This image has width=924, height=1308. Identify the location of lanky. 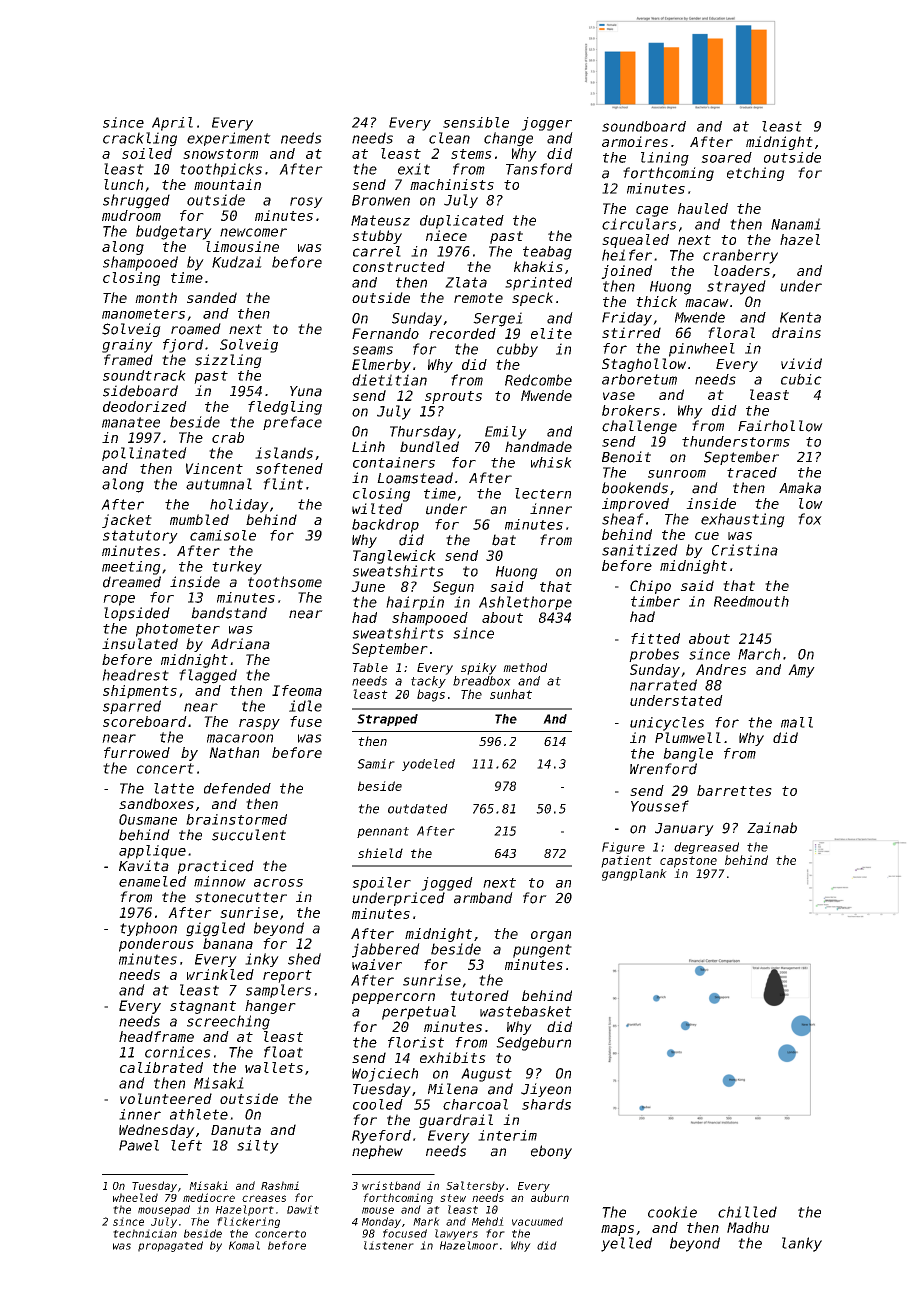
(802, 1244).
